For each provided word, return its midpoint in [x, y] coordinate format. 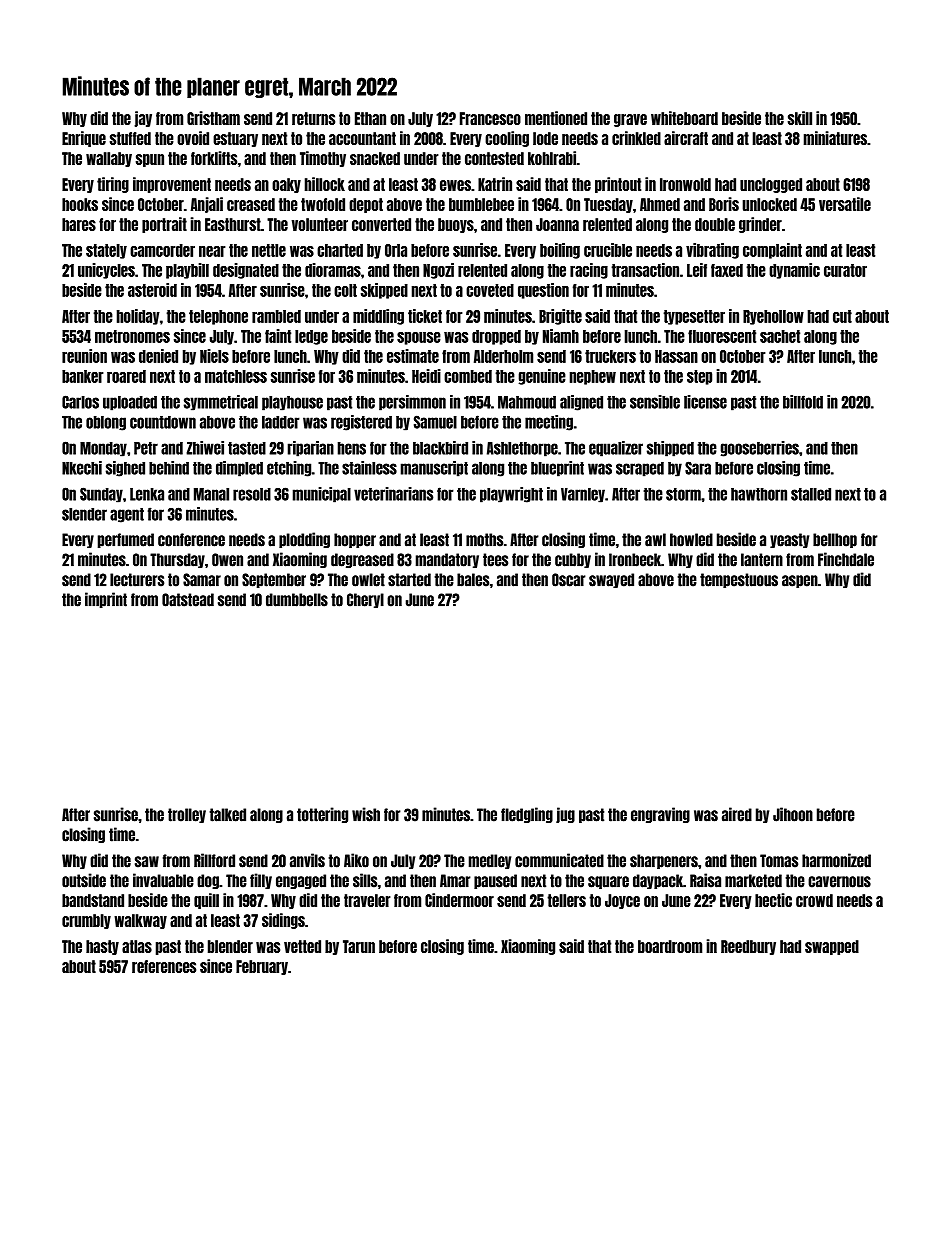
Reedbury [748, 947]
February [262, 967]
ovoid [193, 138]
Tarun [359, 946]
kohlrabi [552, 158]
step [699, 377]
